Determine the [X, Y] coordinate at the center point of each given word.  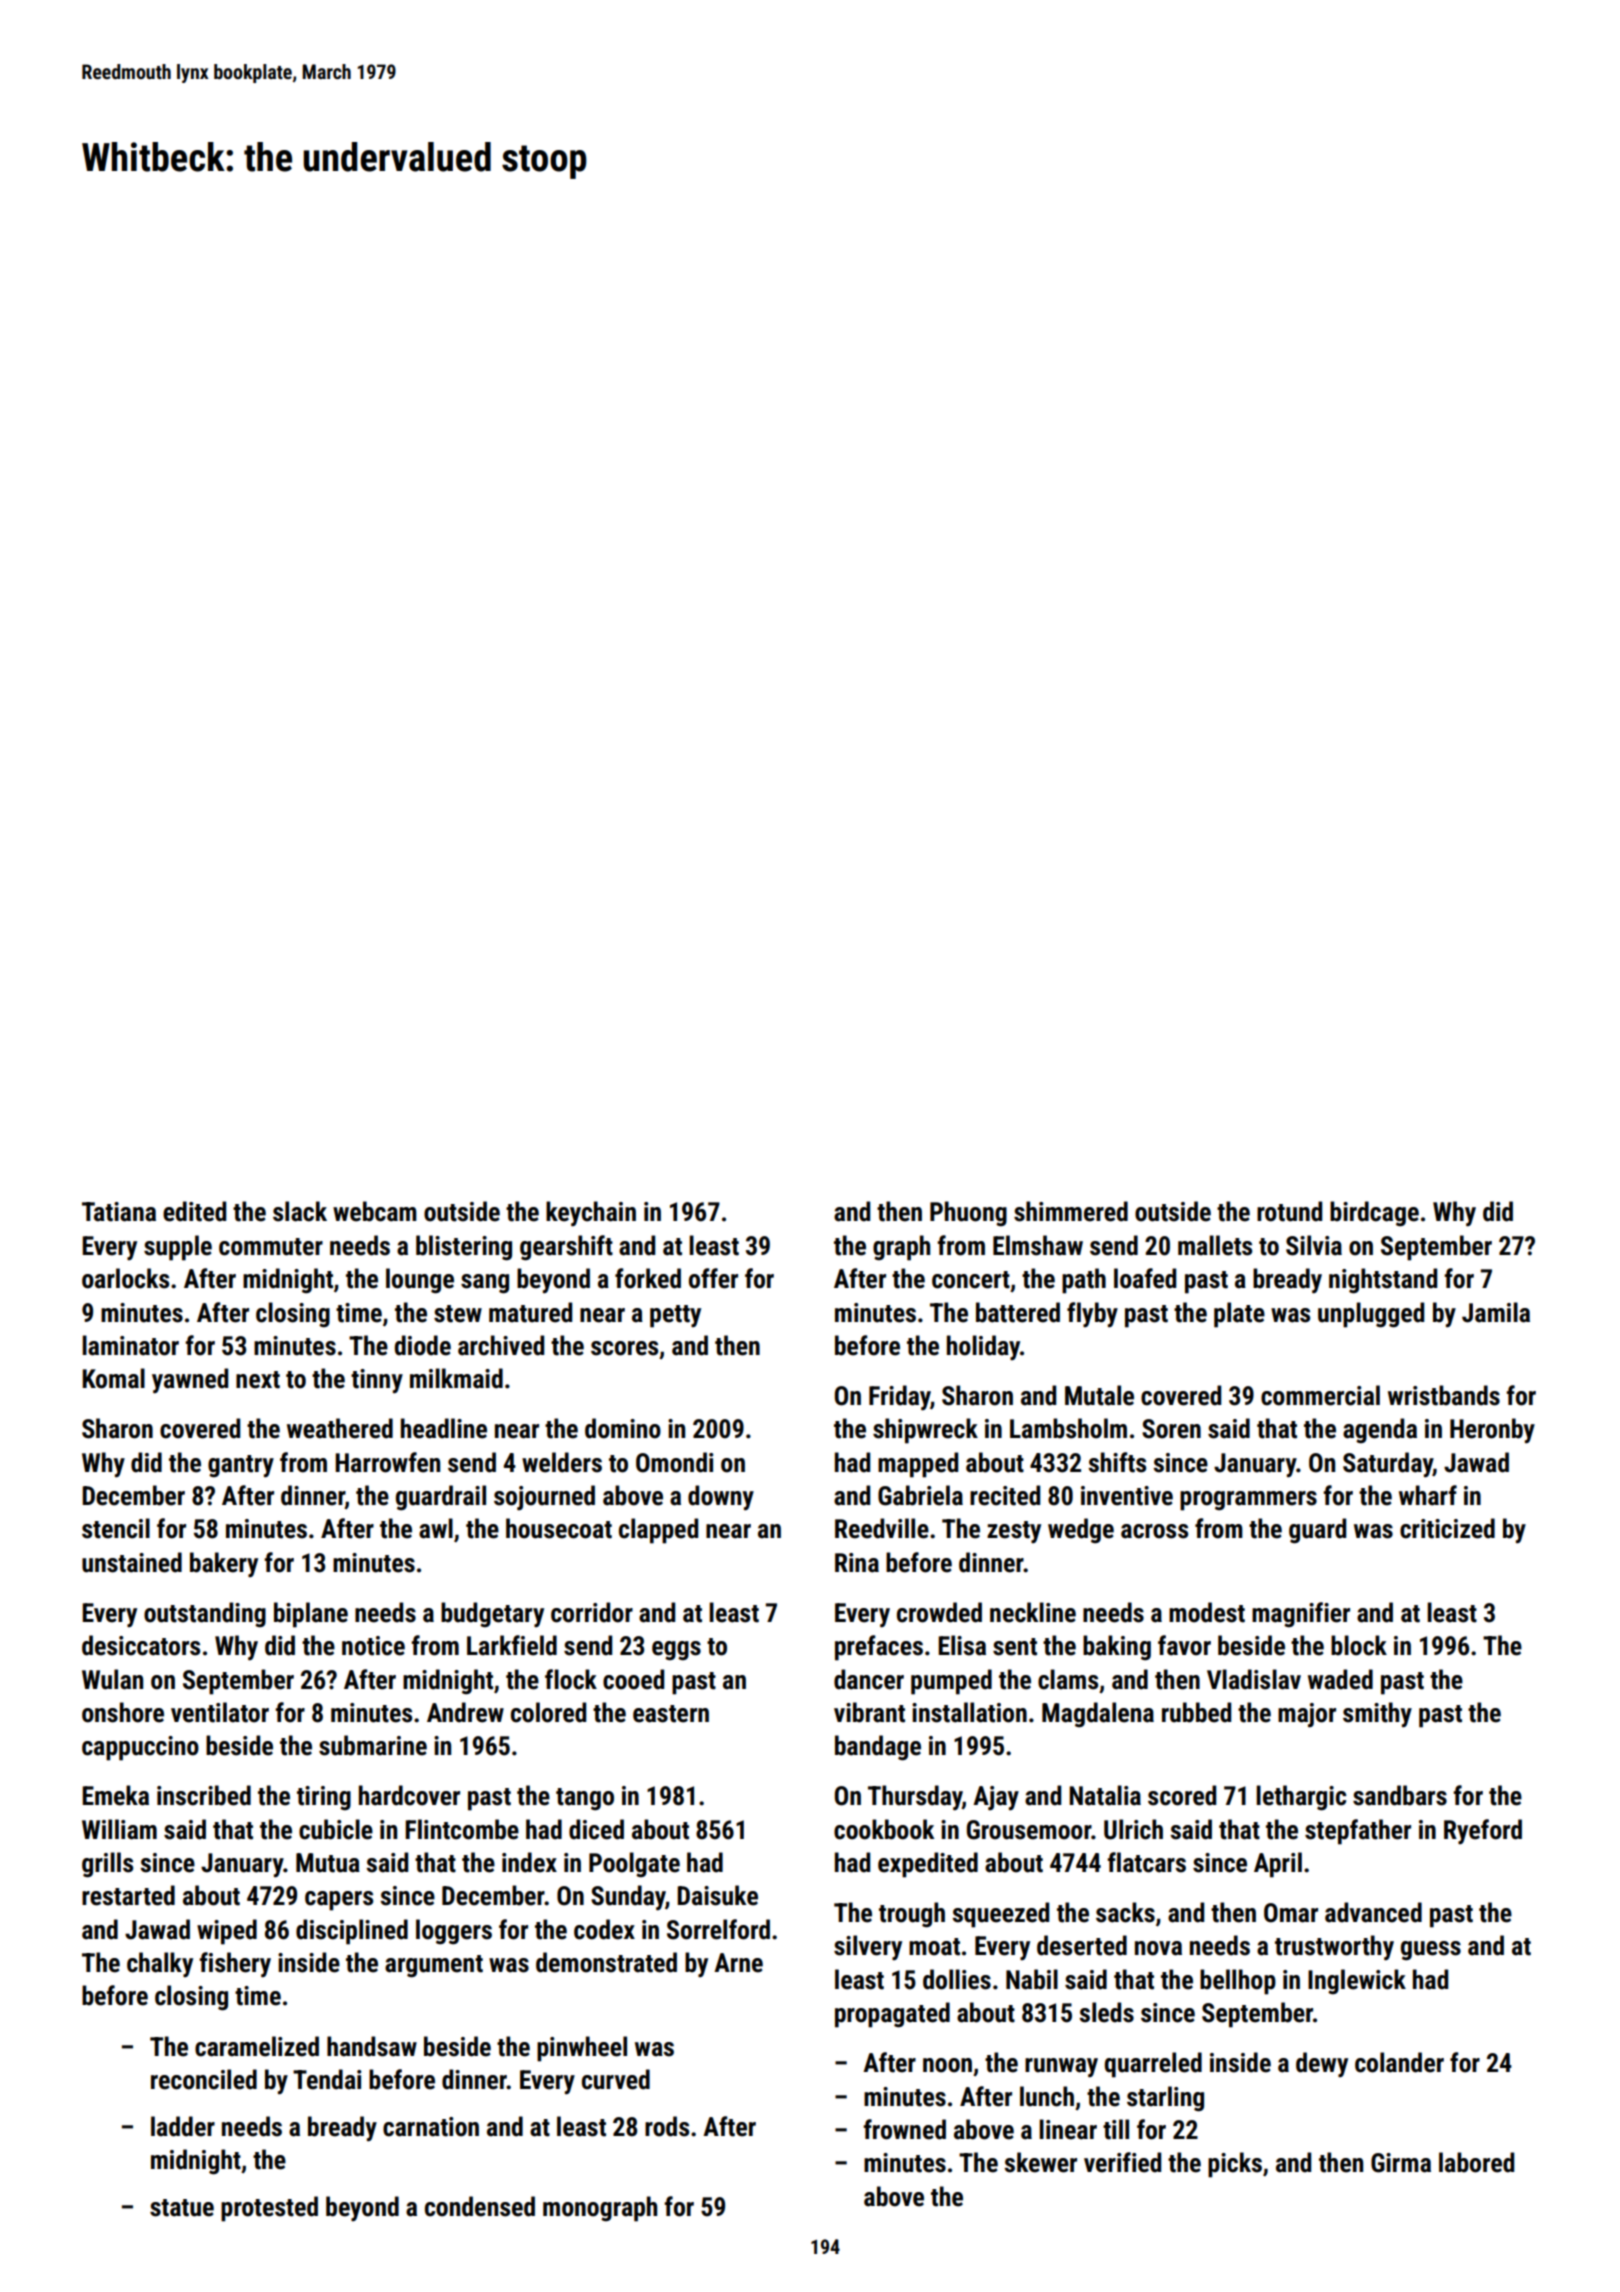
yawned [190, 1381]
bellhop [1238, 1982]
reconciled [204, 2079]
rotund [1289, 1211]
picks [1235, 2165]
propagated [892, 2015]
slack [300, 1211]
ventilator [220, 1712]
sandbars [1400, 1795]
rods [667, 2126]
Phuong [968, 1214]
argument [434, 1966]
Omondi [674, 1462]
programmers [1248, 1501]
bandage [878, 1748]
